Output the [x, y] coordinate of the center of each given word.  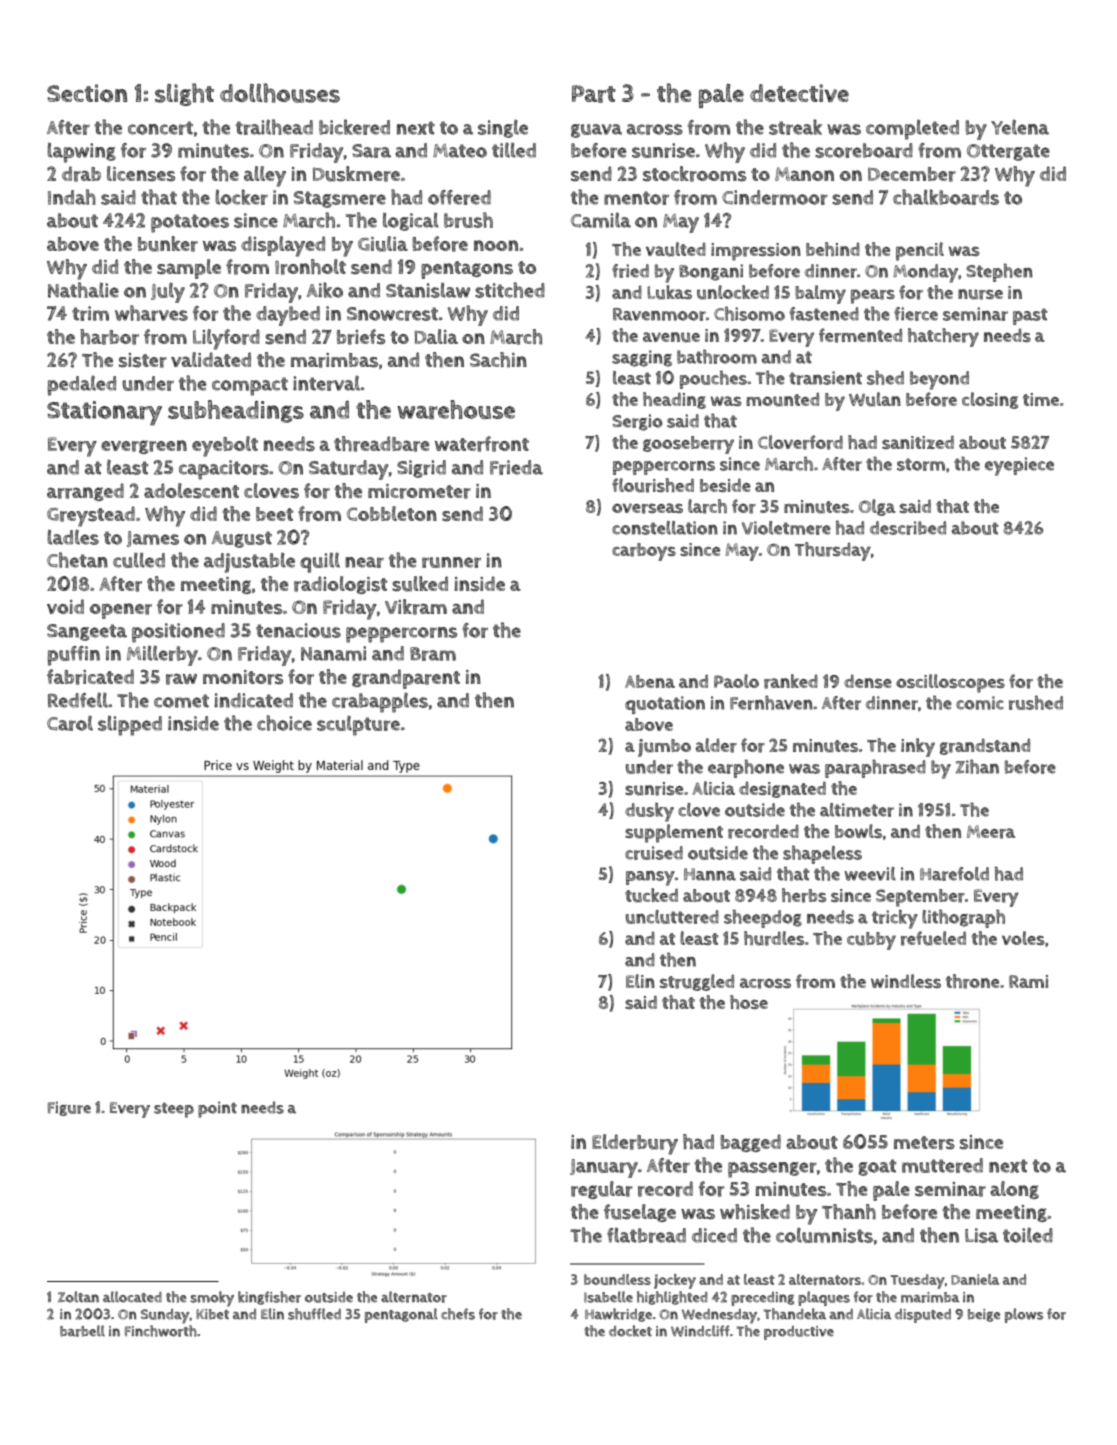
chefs [458, 1314]
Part [593, 94]
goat [877, 1167]
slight [184, 94]
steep [174, 1110]
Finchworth [161, 1331]
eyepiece [1019, 466]
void [65, 606]
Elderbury [635, 1144]
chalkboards [946, 197]
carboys [644, 552]
